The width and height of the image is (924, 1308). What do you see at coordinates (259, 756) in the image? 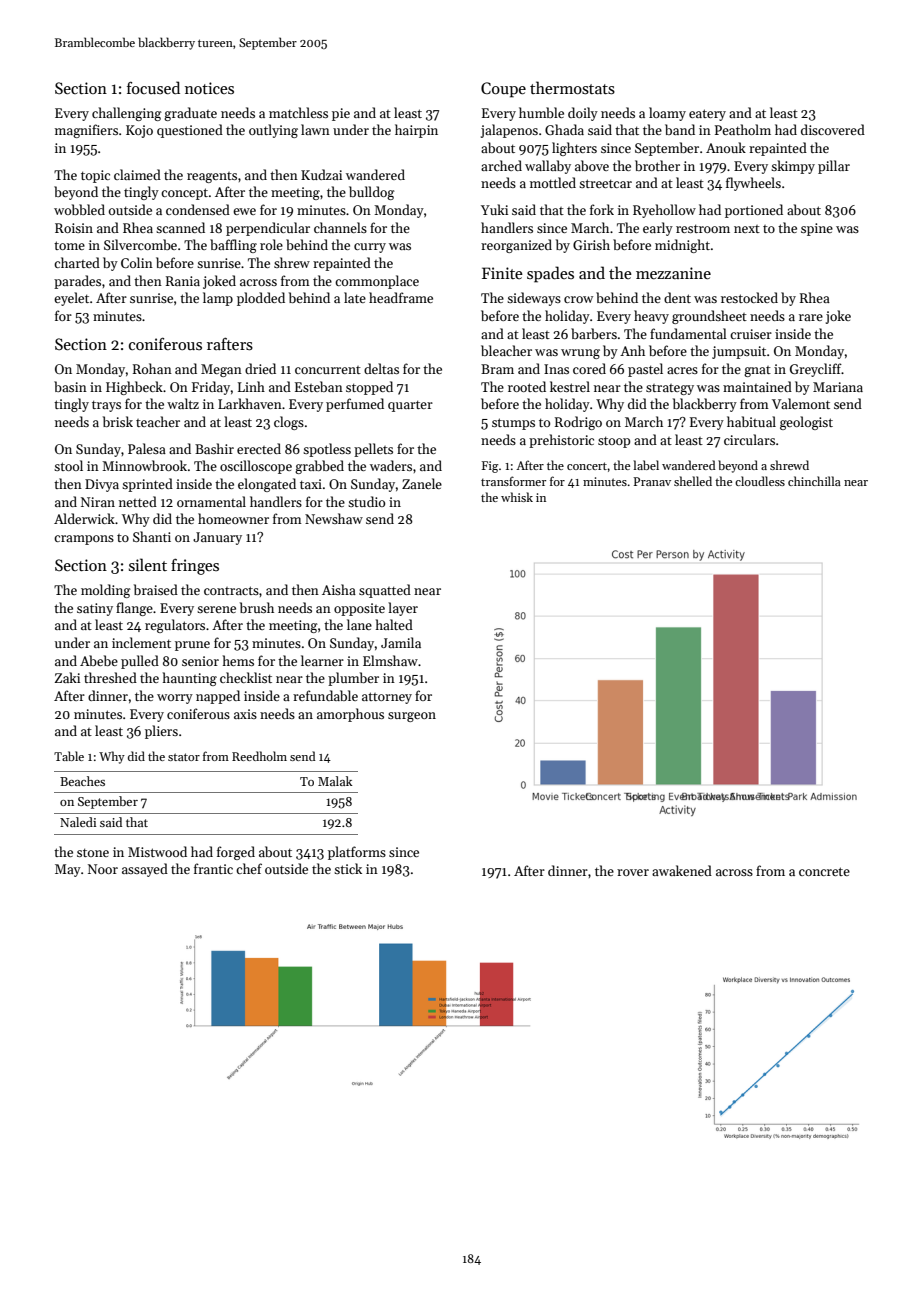
I see `Reedholm` at bounding box center [259, 756].
